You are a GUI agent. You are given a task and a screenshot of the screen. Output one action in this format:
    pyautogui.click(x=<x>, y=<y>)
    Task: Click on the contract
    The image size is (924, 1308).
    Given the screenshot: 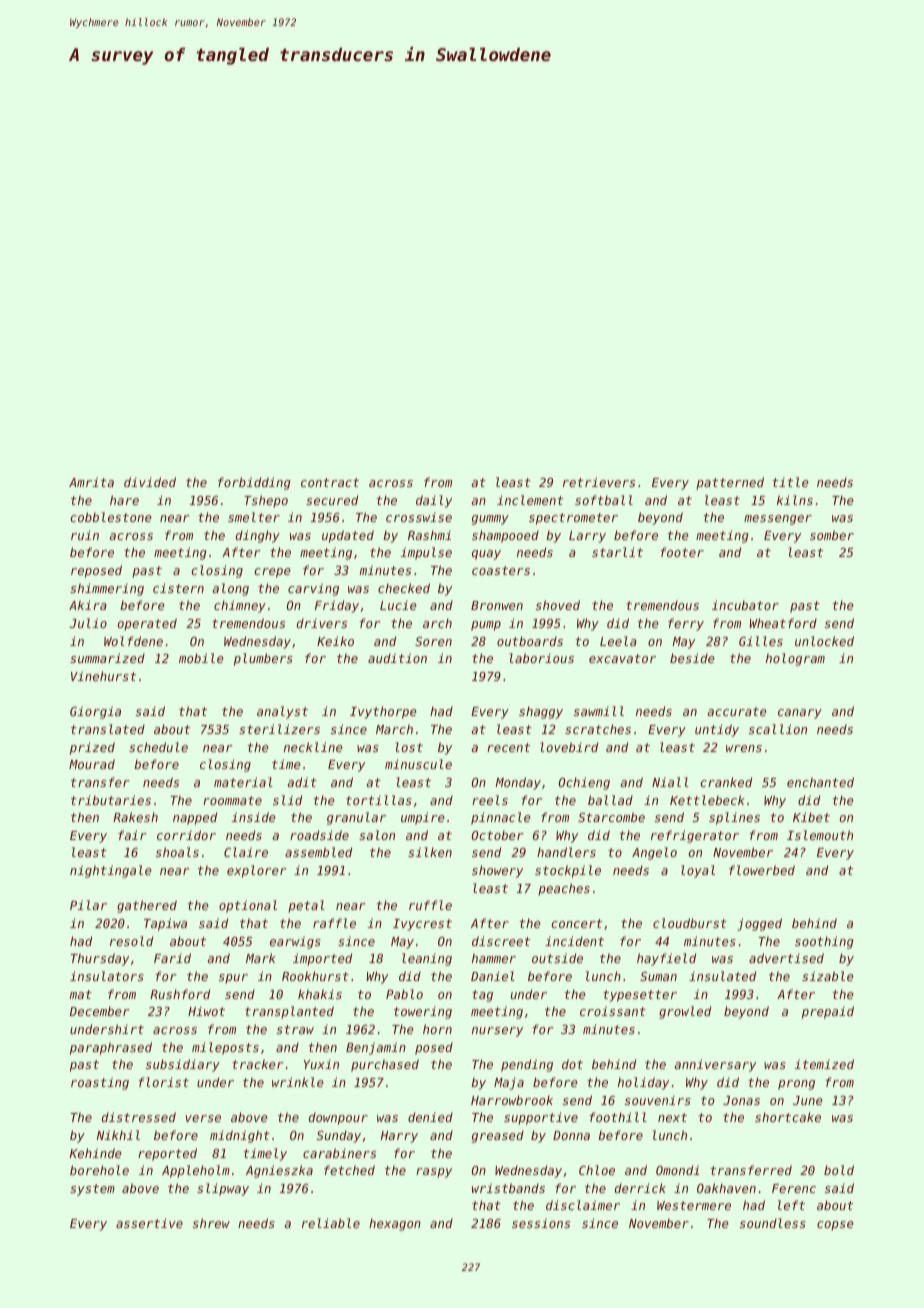 What is the action you would take?
    pyautogui.click(x=330, y=482)
